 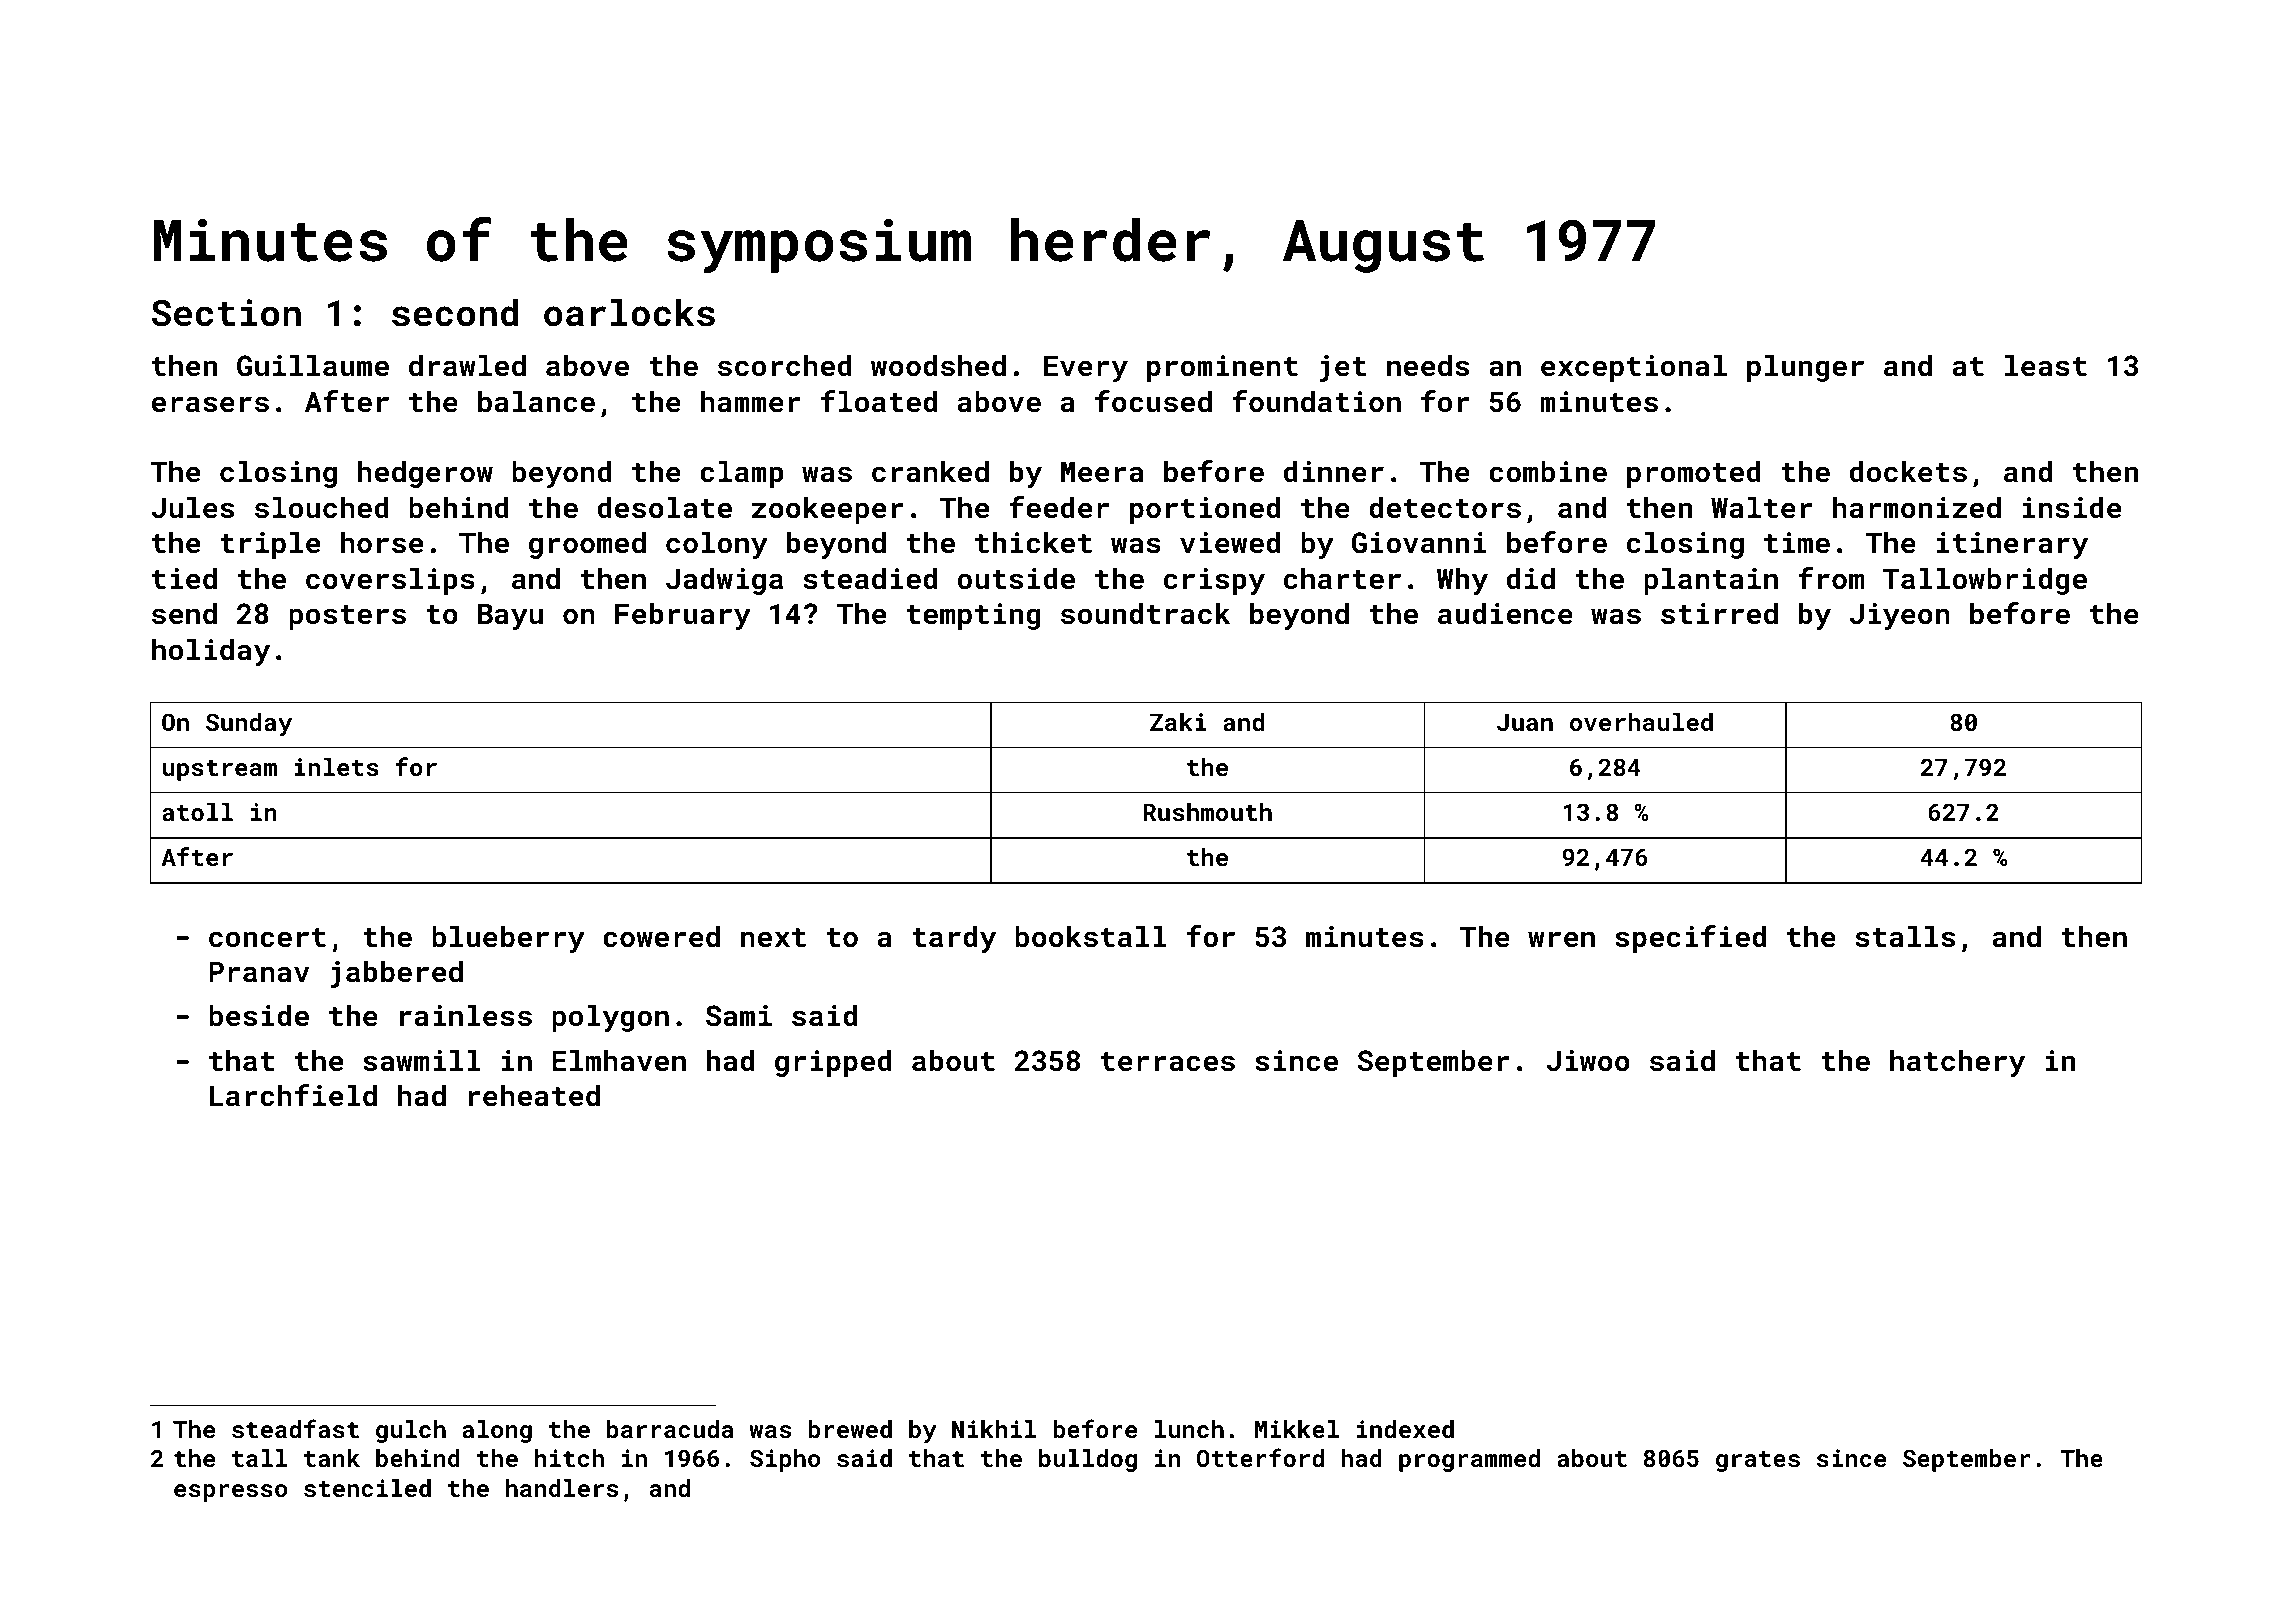 What do you see at coordinates (1758, 1461) in the document?
I see `grates` at bounding box center [1758, 1461].
